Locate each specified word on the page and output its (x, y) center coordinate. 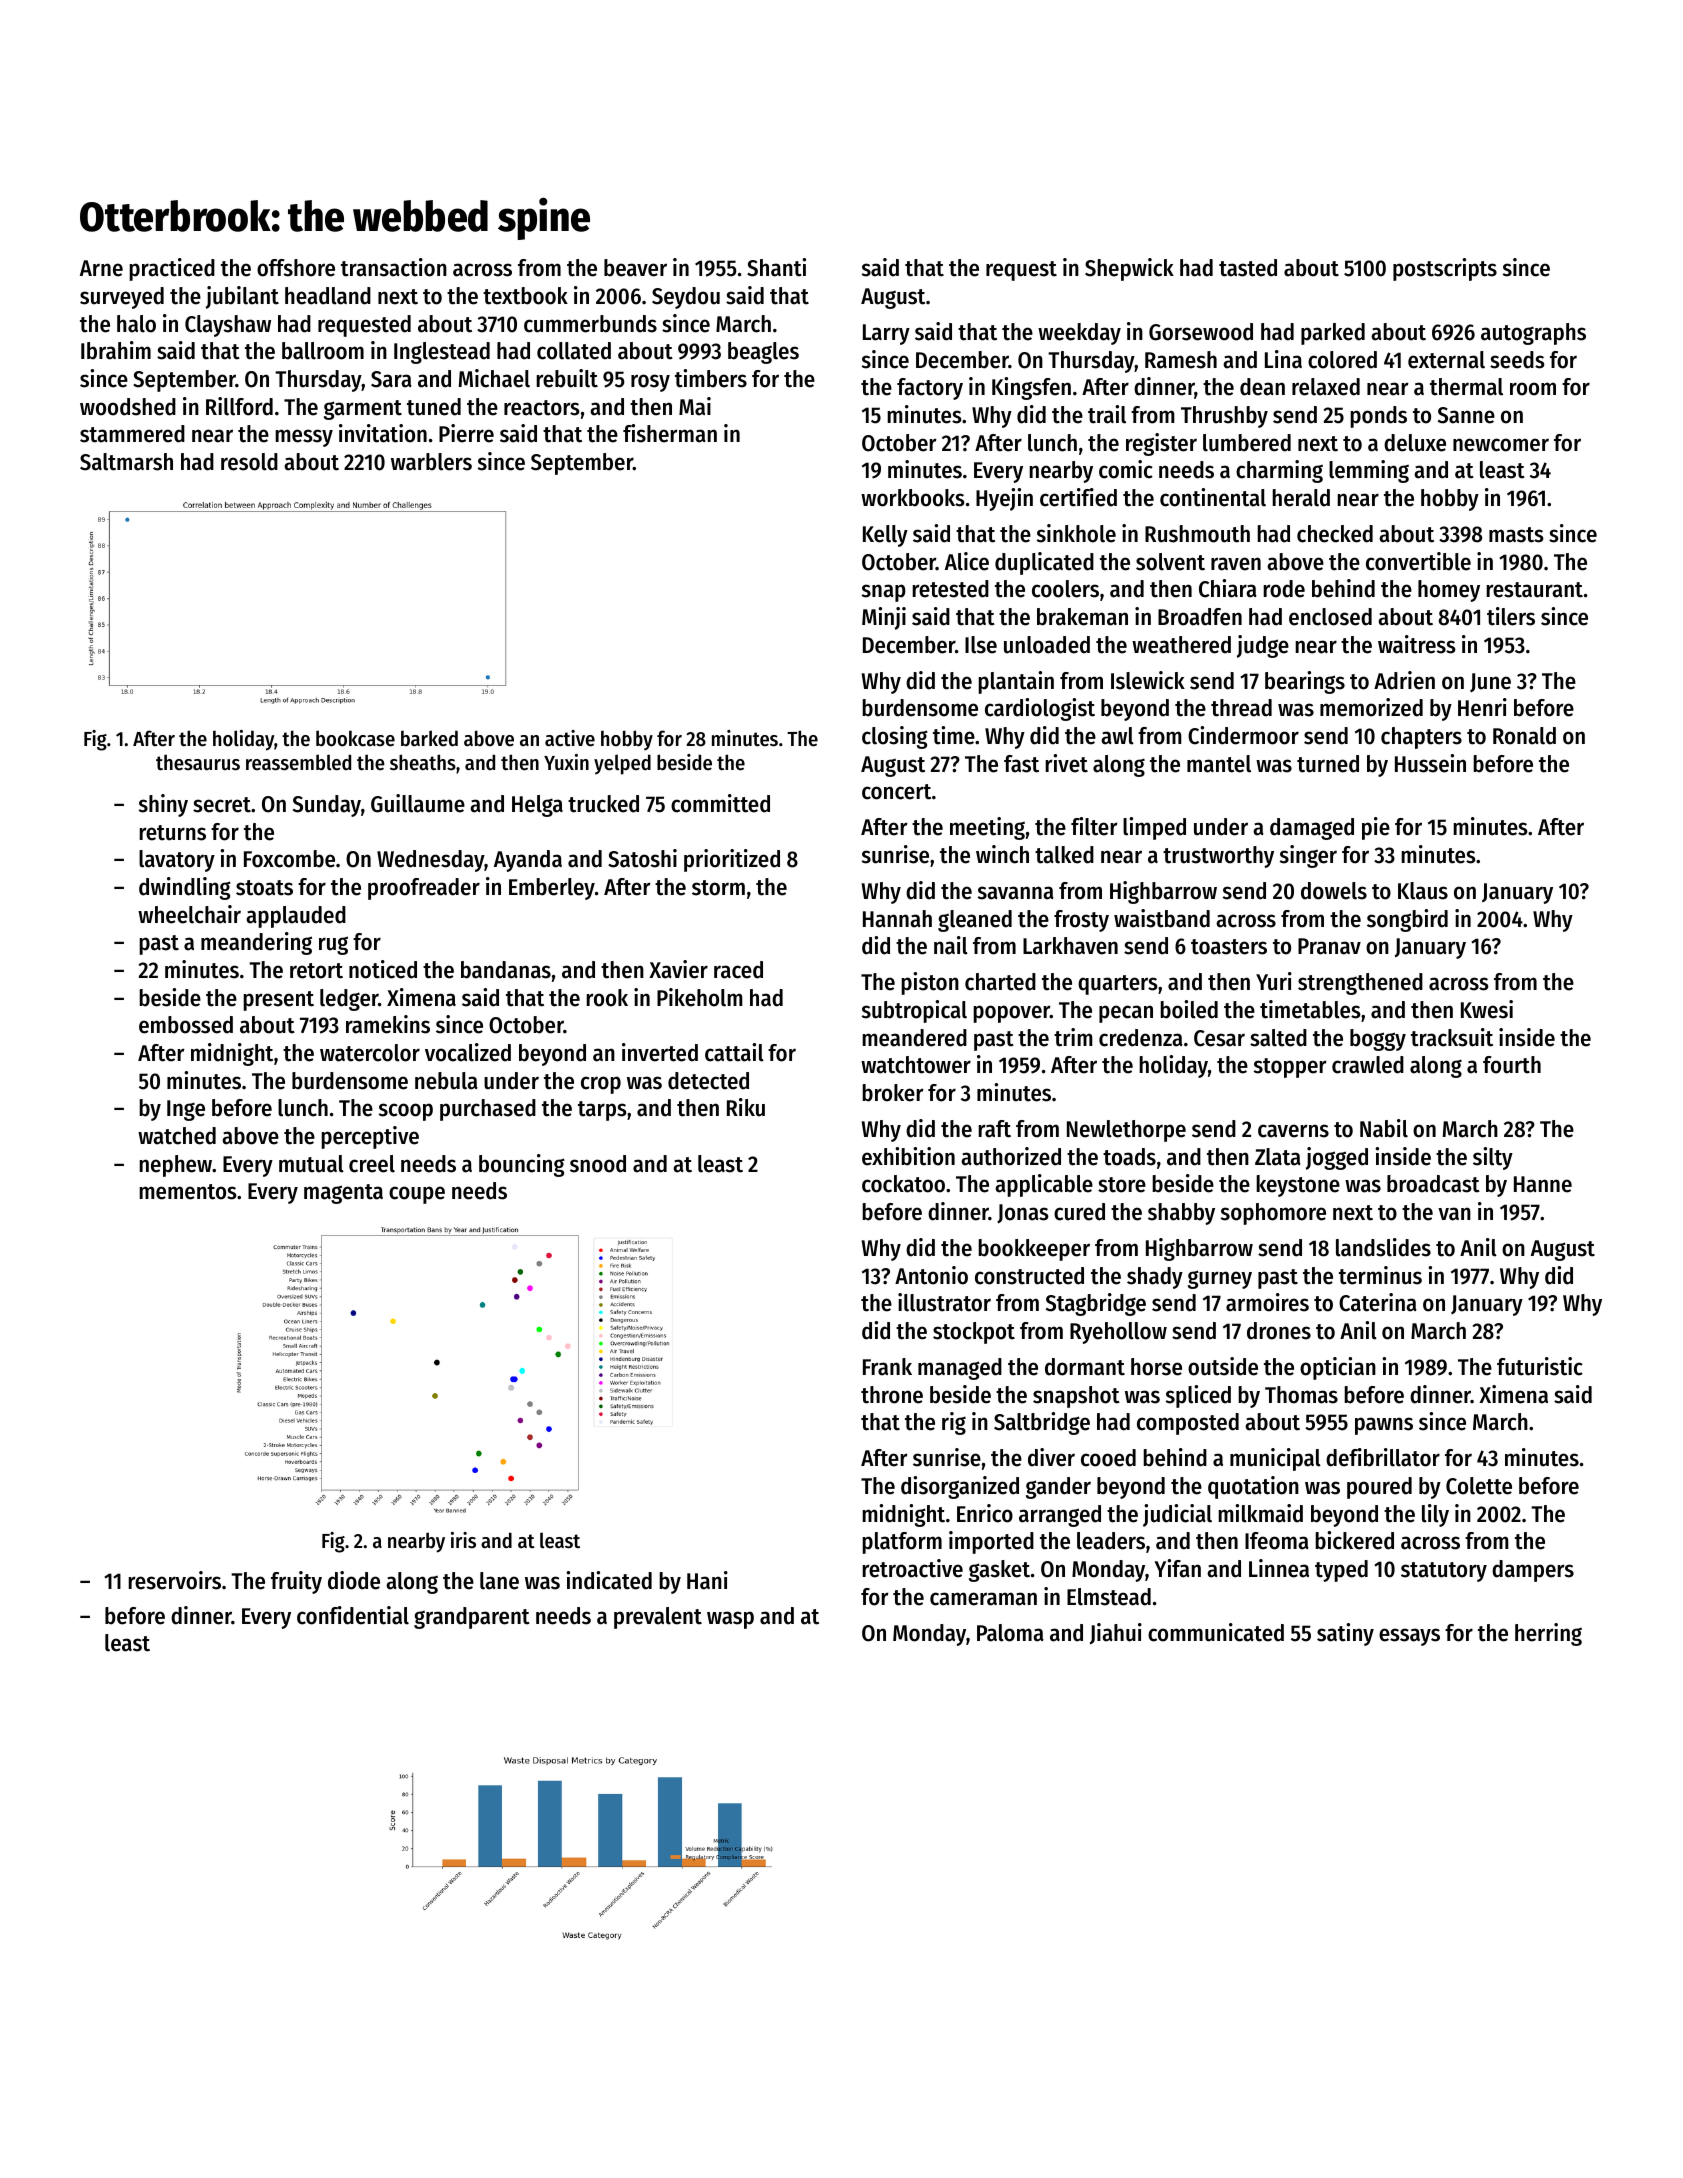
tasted (1248, 268)
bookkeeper (1034, 1250)
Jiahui (1116, 1633)
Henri (1482, 707)
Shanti (776, 267)
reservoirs (174, 1580)
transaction (394, 267)
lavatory (177, 861)
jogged (1337, 1158)
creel (372, 1164)
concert (896, 792)
